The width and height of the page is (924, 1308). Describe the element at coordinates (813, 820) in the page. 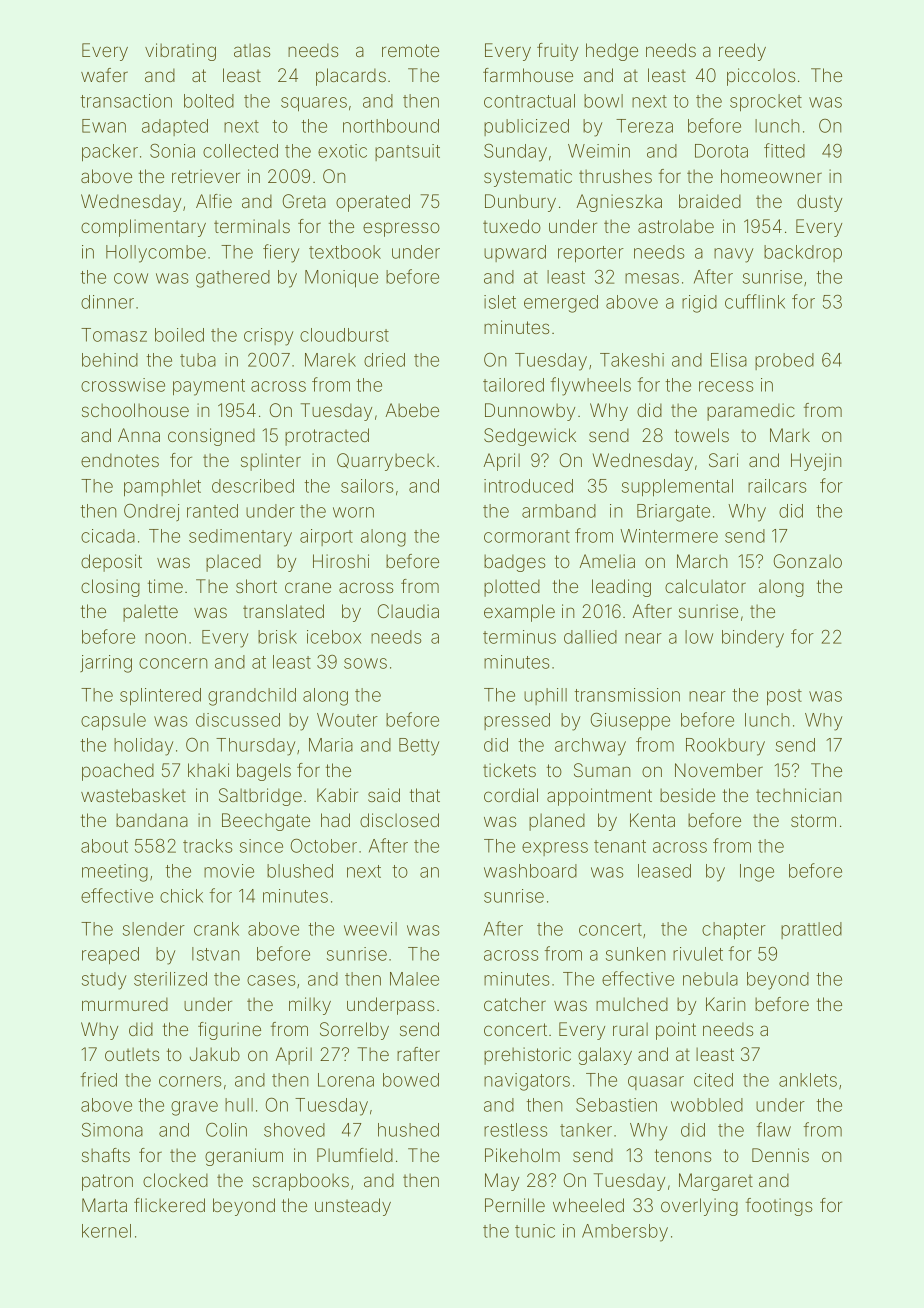

I see `storm` at that location.
